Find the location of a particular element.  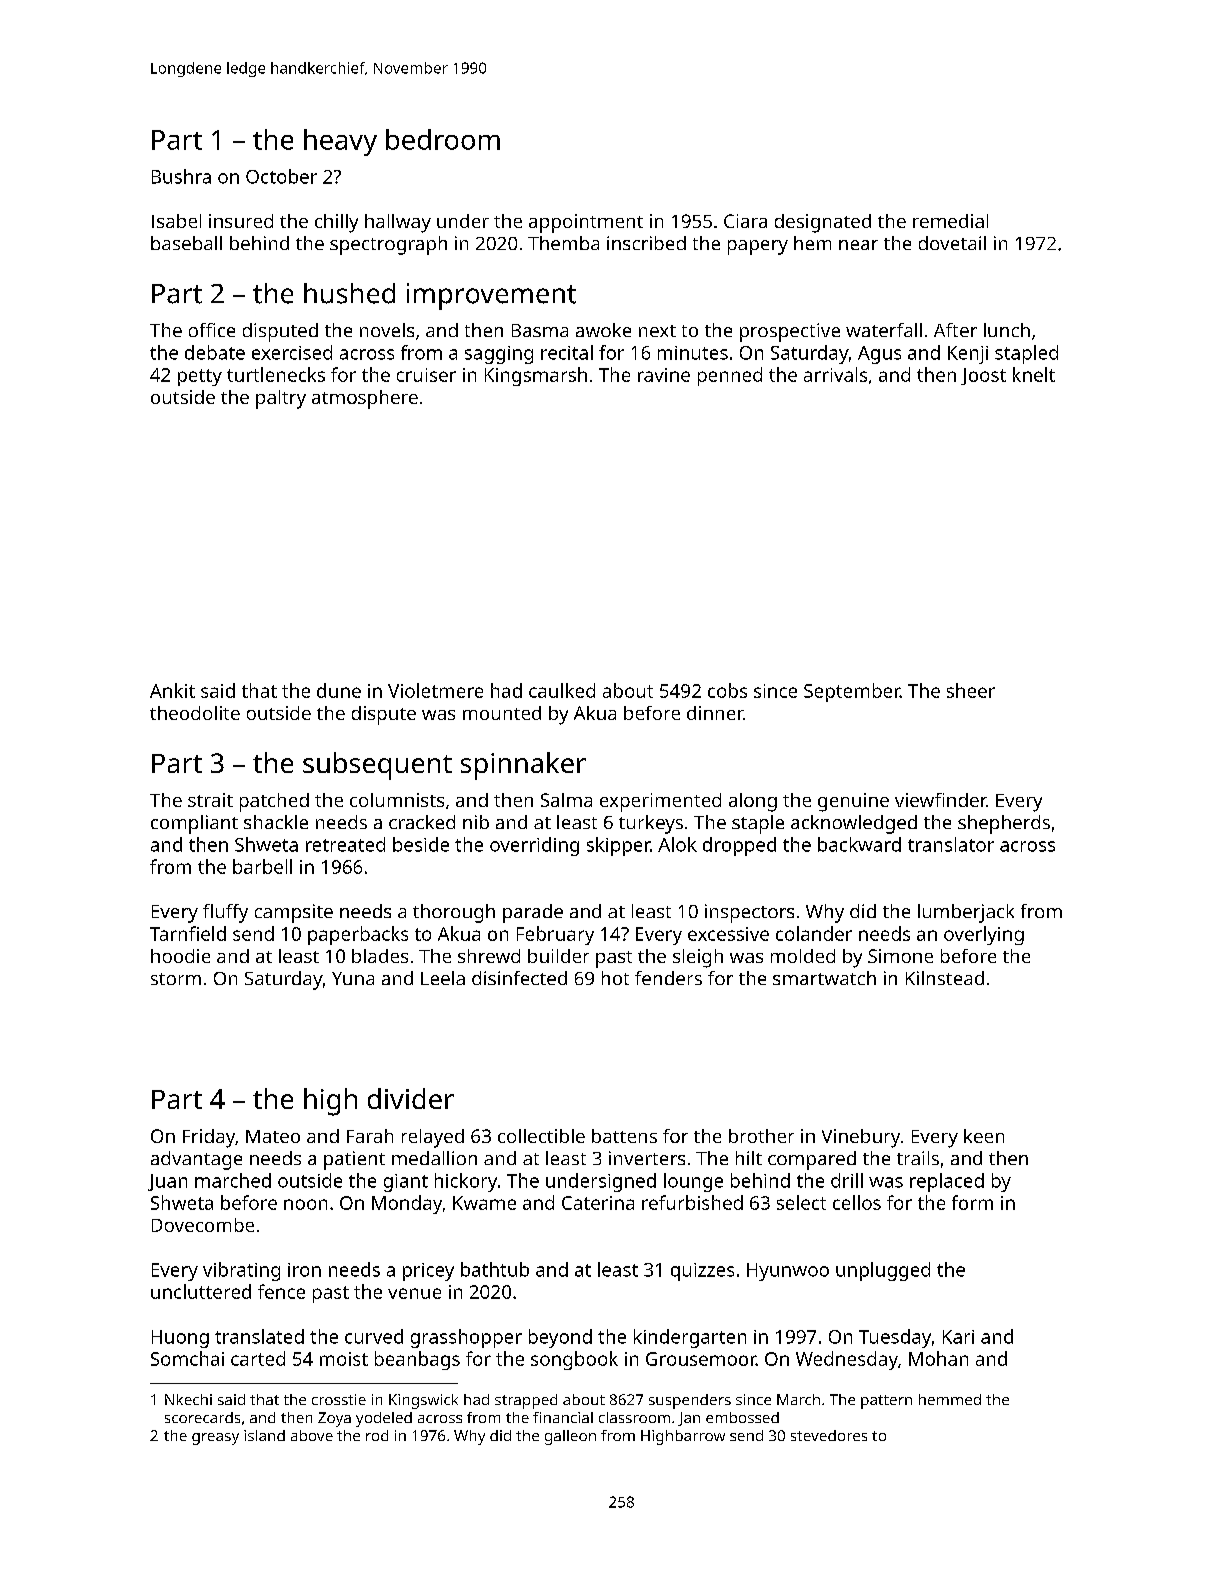

petty is located at coordinates (200, 377).
